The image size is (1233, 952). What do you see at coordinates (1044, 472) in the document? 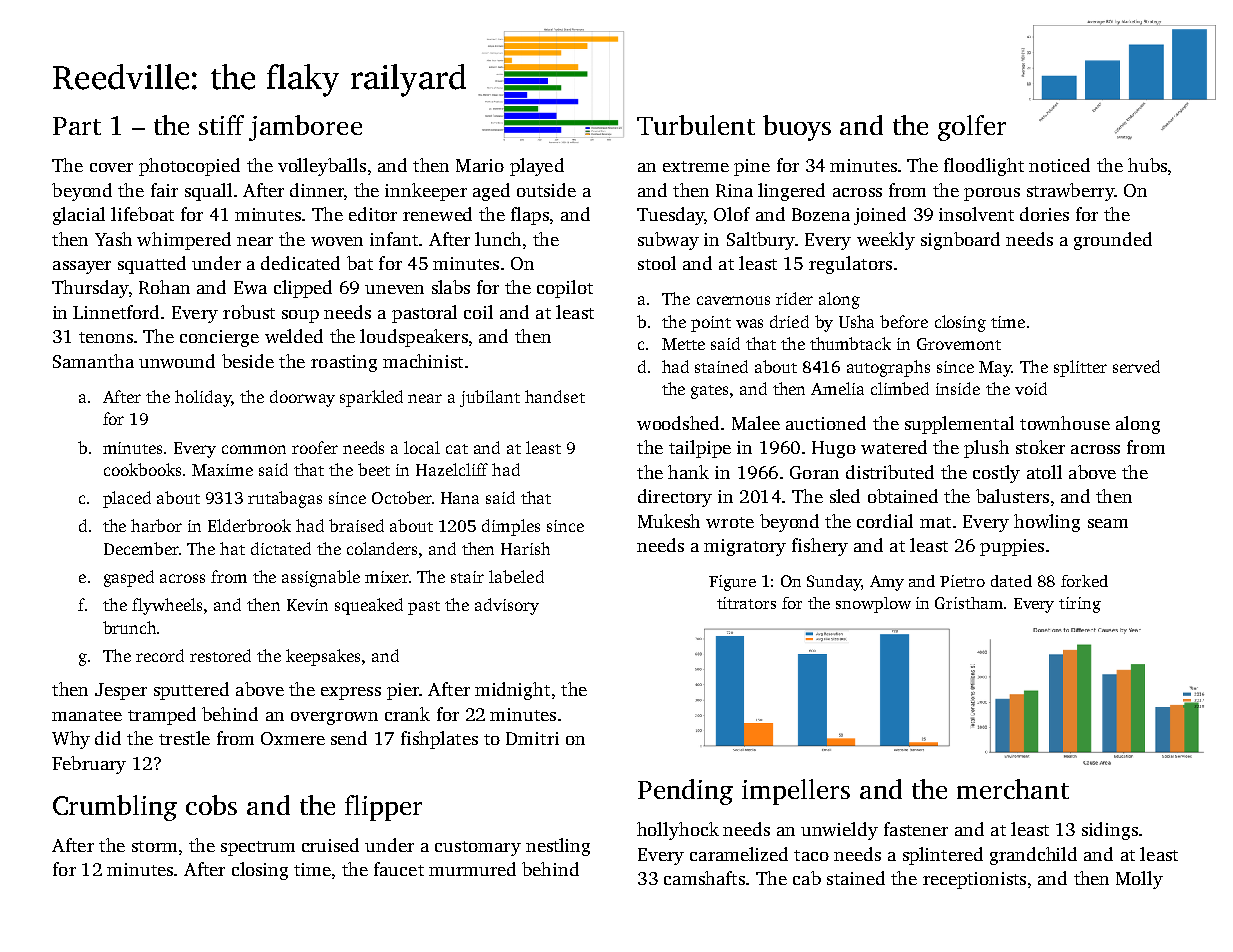
I see `atoll` at bounding box center [1044, 472].
